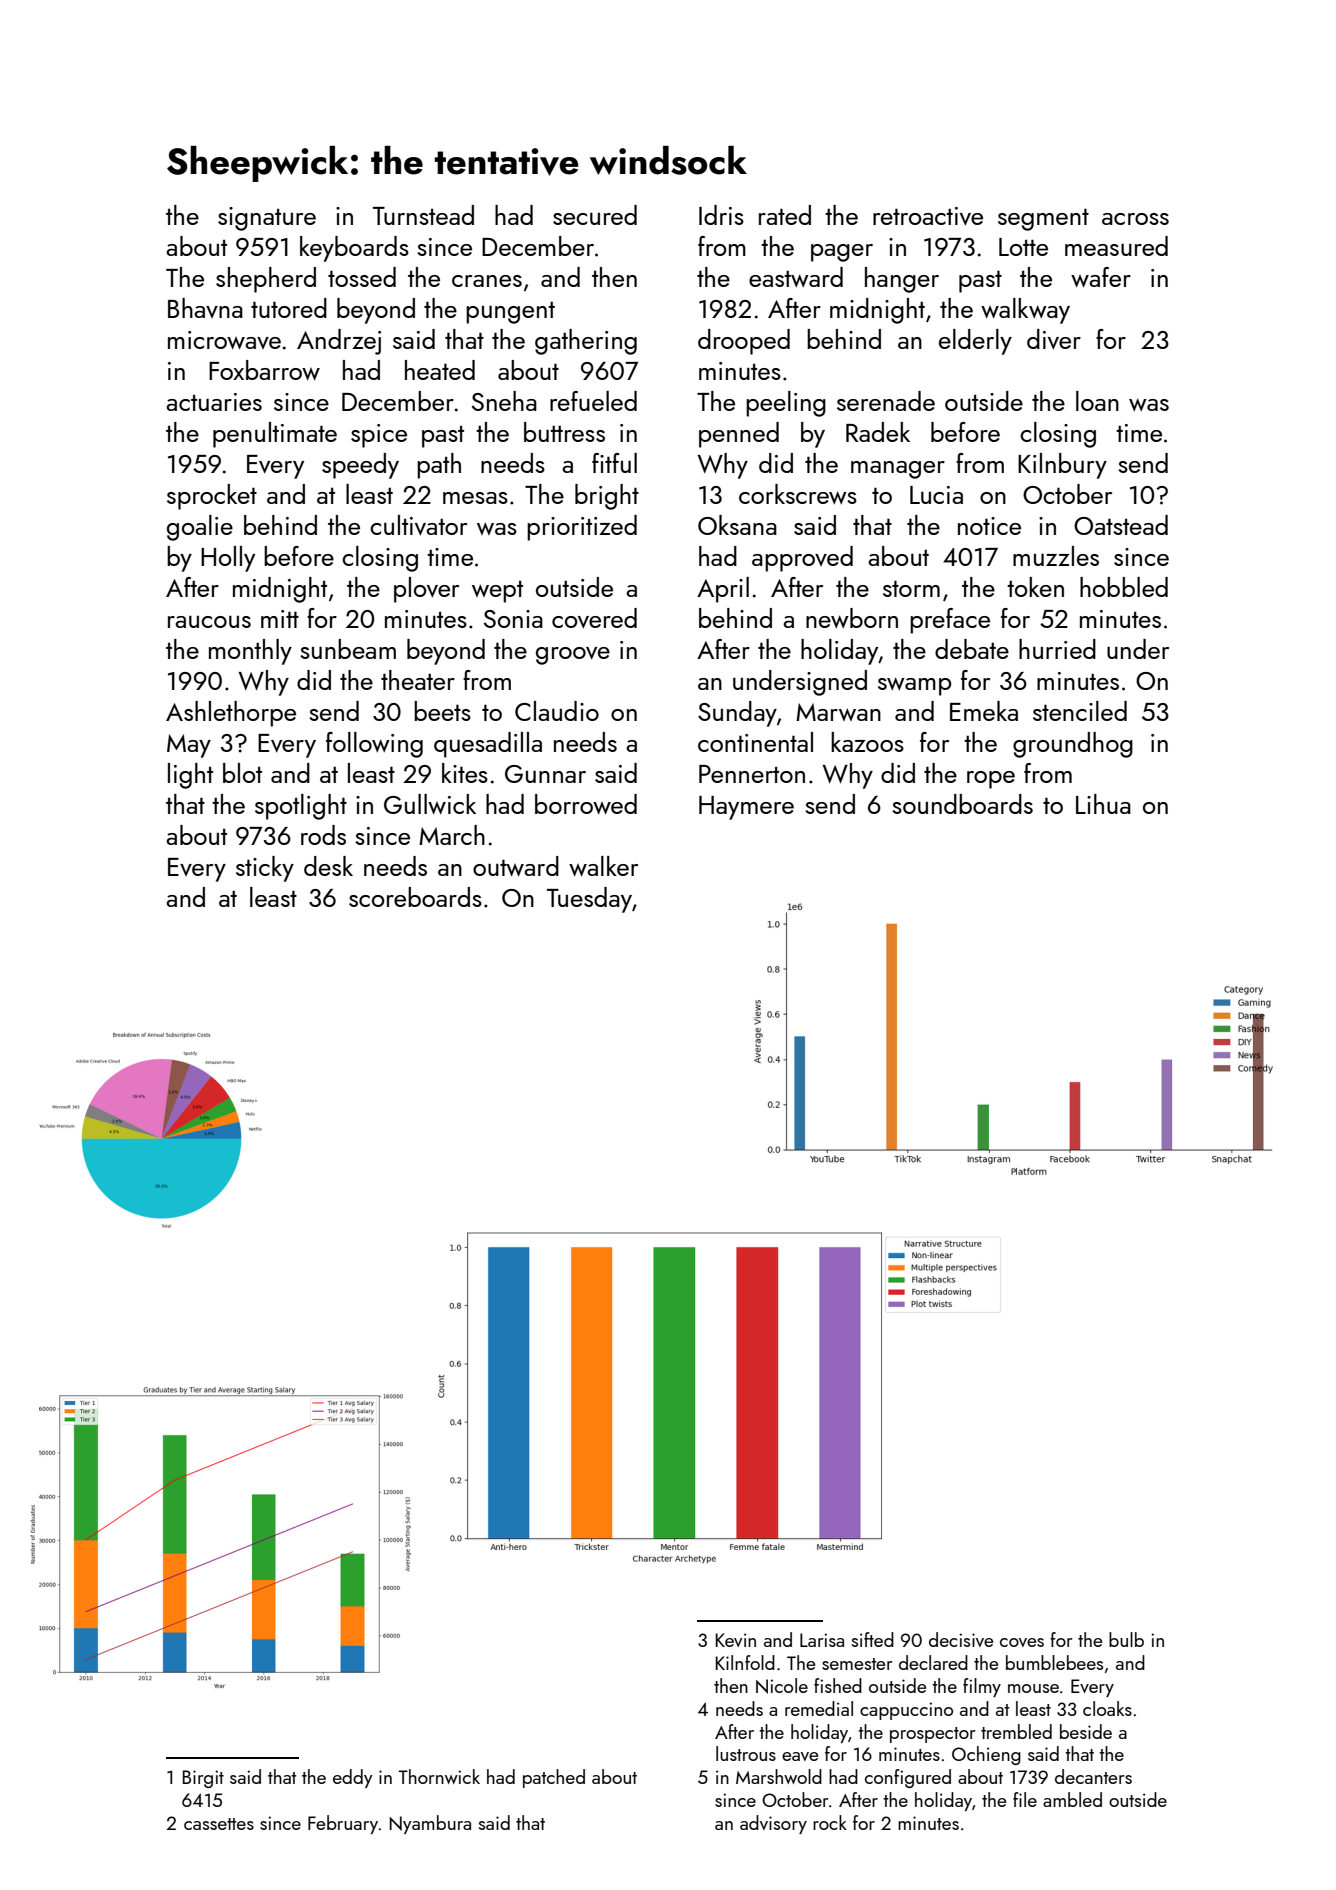 The image size is (1336, 1890). What do you see at coordinates (265, 869) in the screenshot?
I see `sticky` at bounding box center [265, 869].
